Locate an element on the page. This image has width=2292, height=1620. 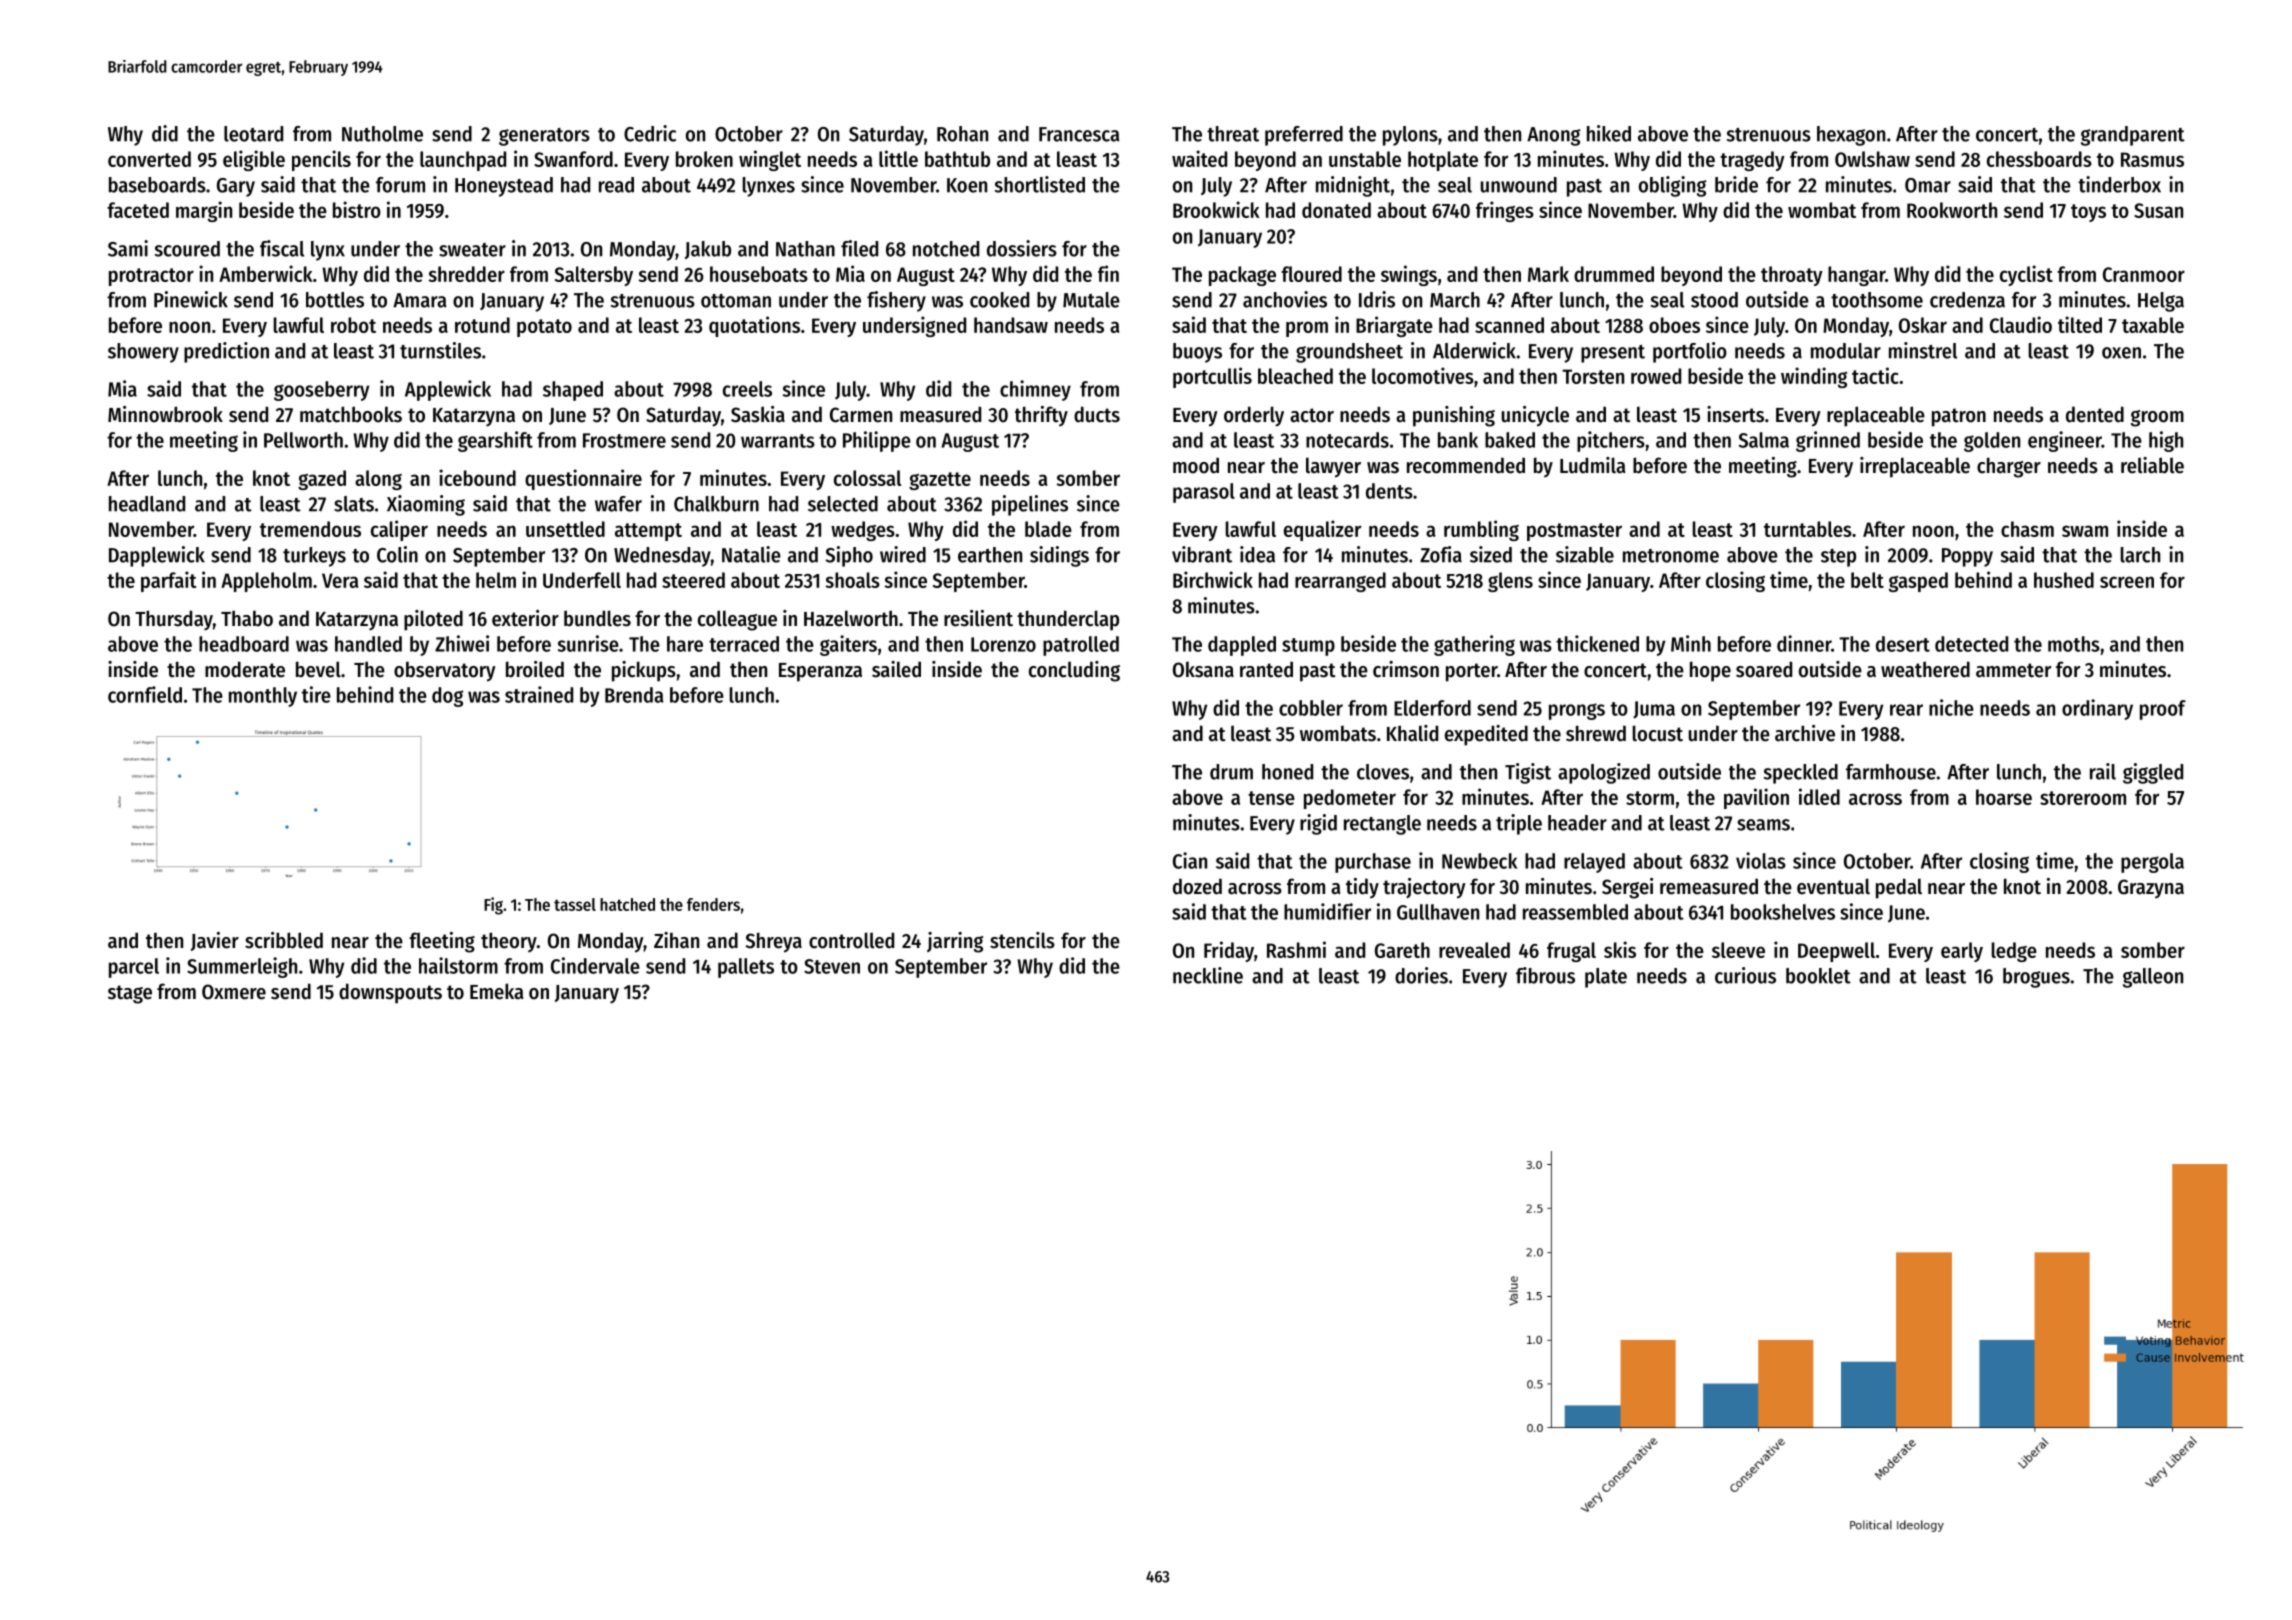
headboard is located at coordinates (244, 644).
